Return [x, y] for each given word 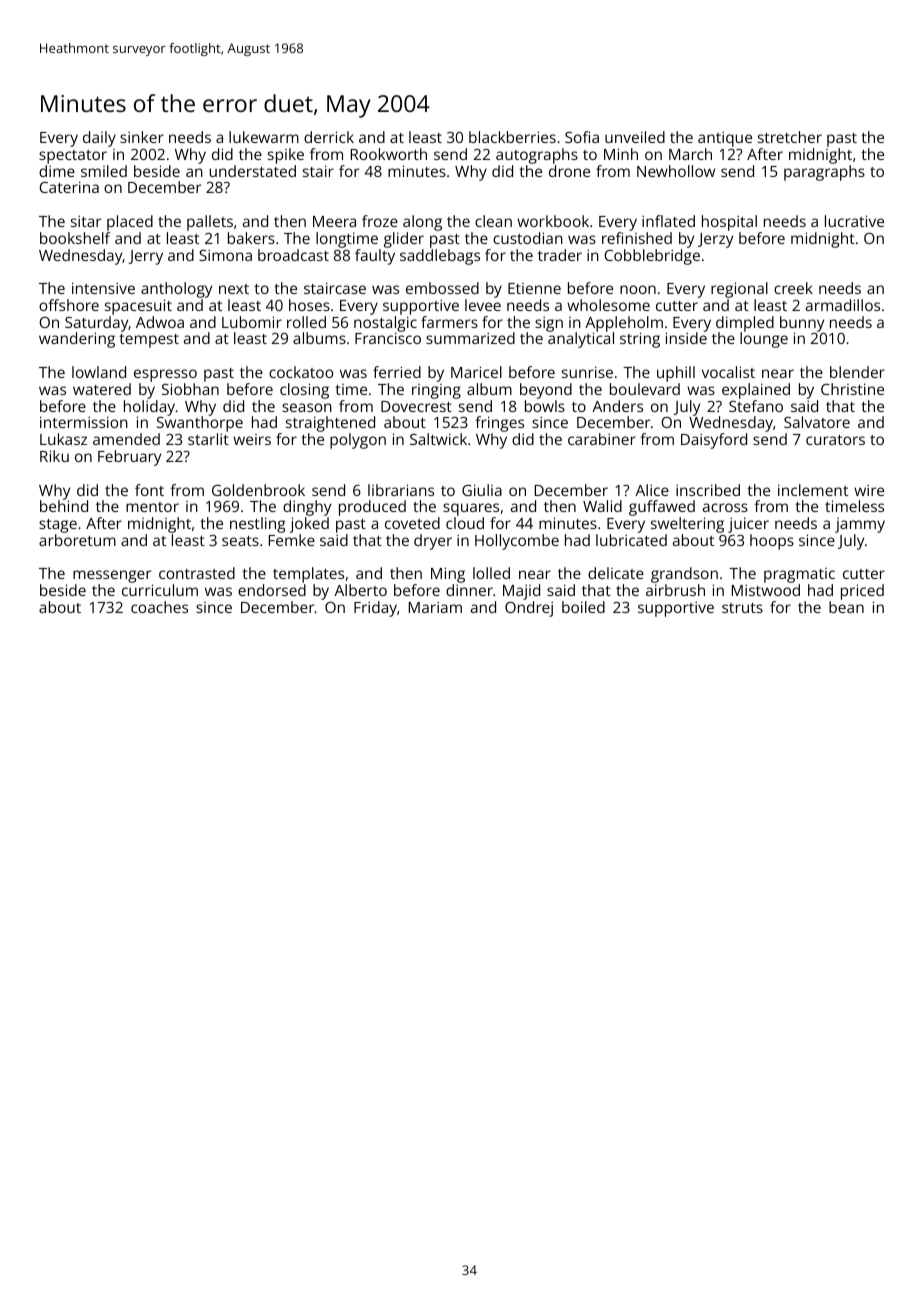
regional [739, 290]
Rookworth [389, 154]
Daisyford [714, 441]
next [234, 289]
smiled [104, 171]
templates [308, 575]
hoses [309, 305]
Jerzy [715, 240]
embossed [442, 288]
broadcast [293, 255]
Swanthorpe [200, 424]
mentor [152, 507]
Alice [652, 490]
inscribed [708, 490]
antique [725, 139]
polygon [358, 441]
